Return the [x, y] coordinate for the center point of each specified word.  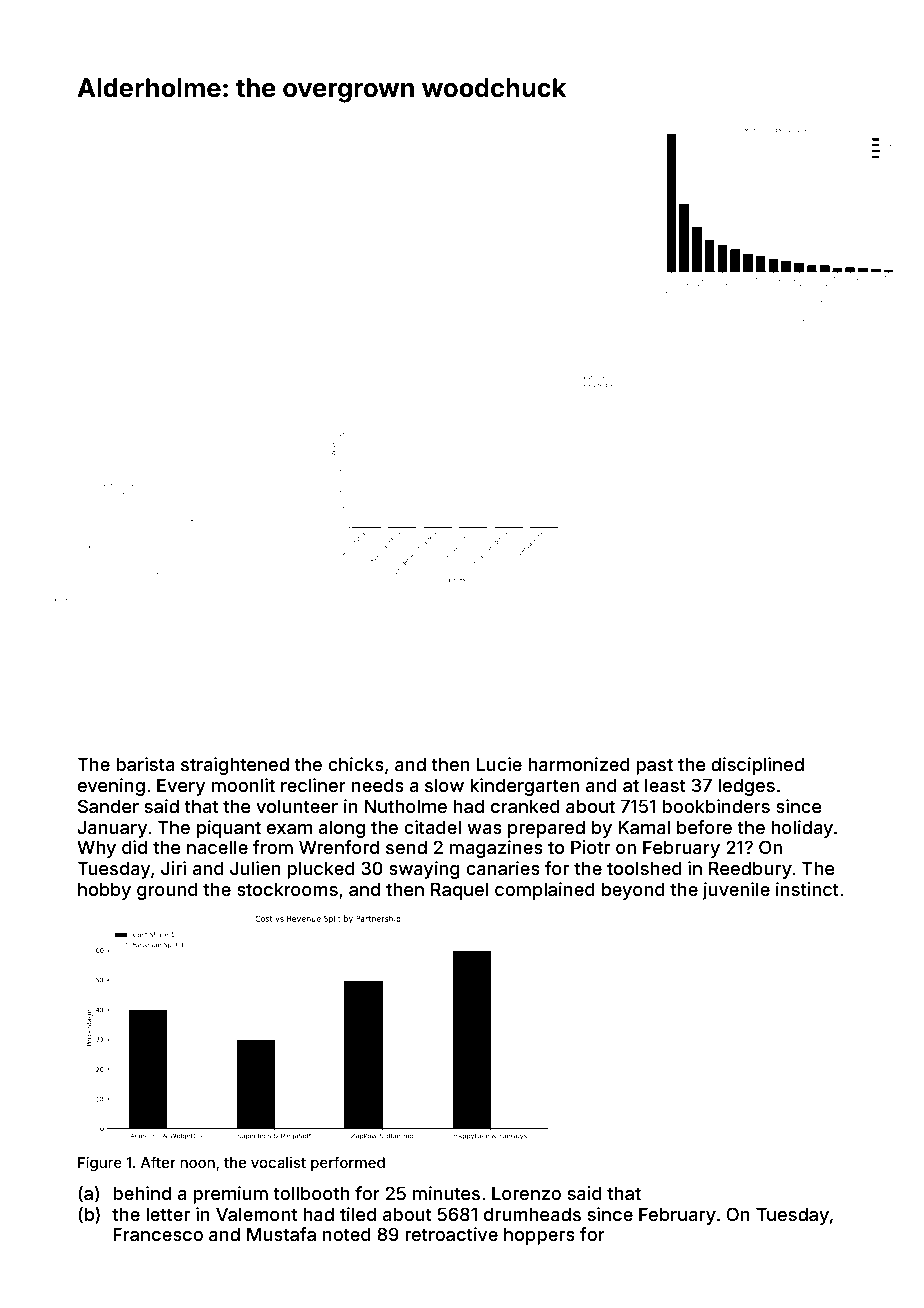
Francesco [158, 1234]
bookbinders [716, 806]
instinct [807, 889]
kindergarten [524, 787]
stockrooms [287, 889]
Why [96, 849]
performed [348, 1163]
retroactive [451, 1234]
